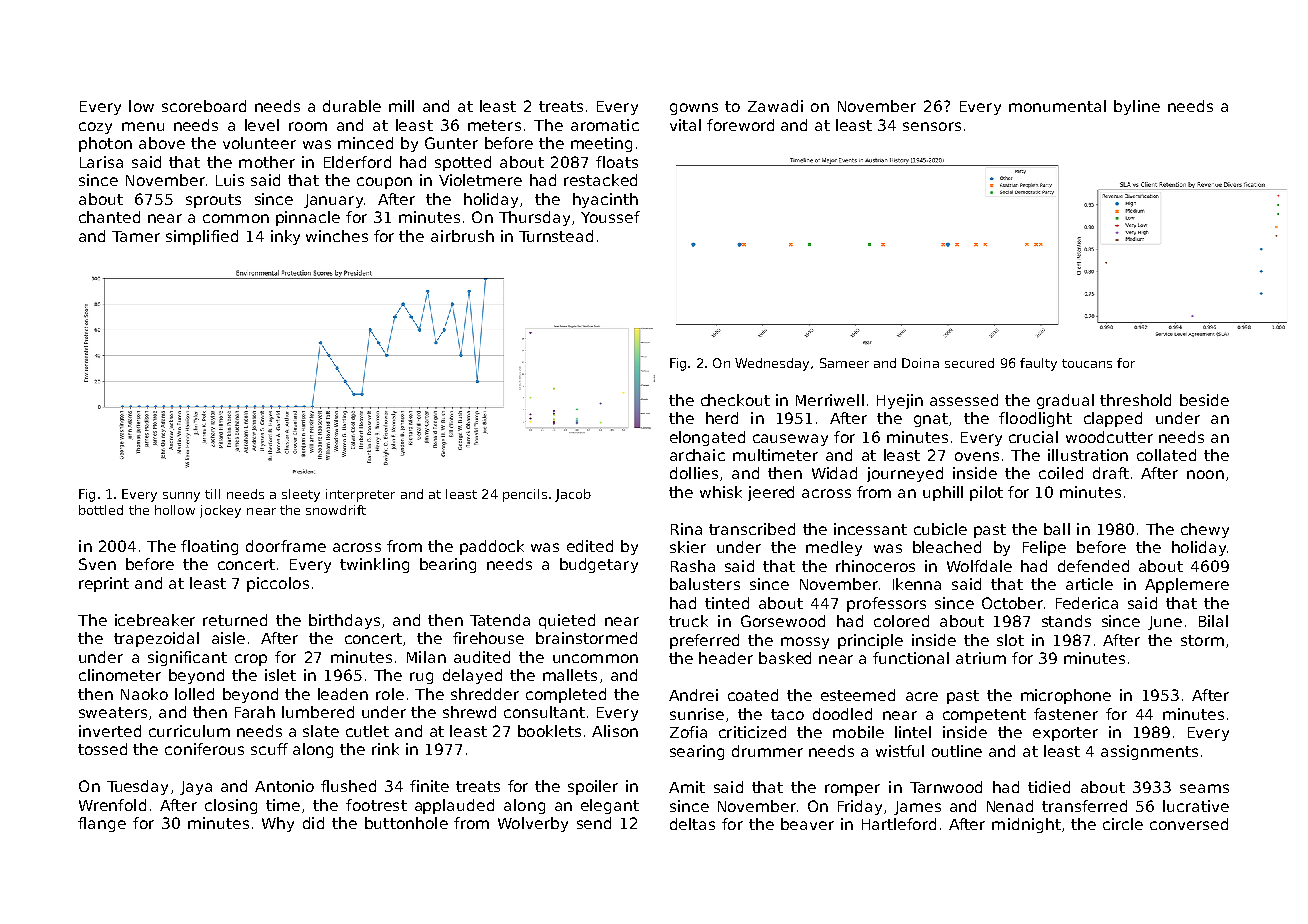 This screenshot has height=924, width=1308. Describe the element at coordinates (1109, 437) in the screenshot. I see `woodcutter` at that location.
